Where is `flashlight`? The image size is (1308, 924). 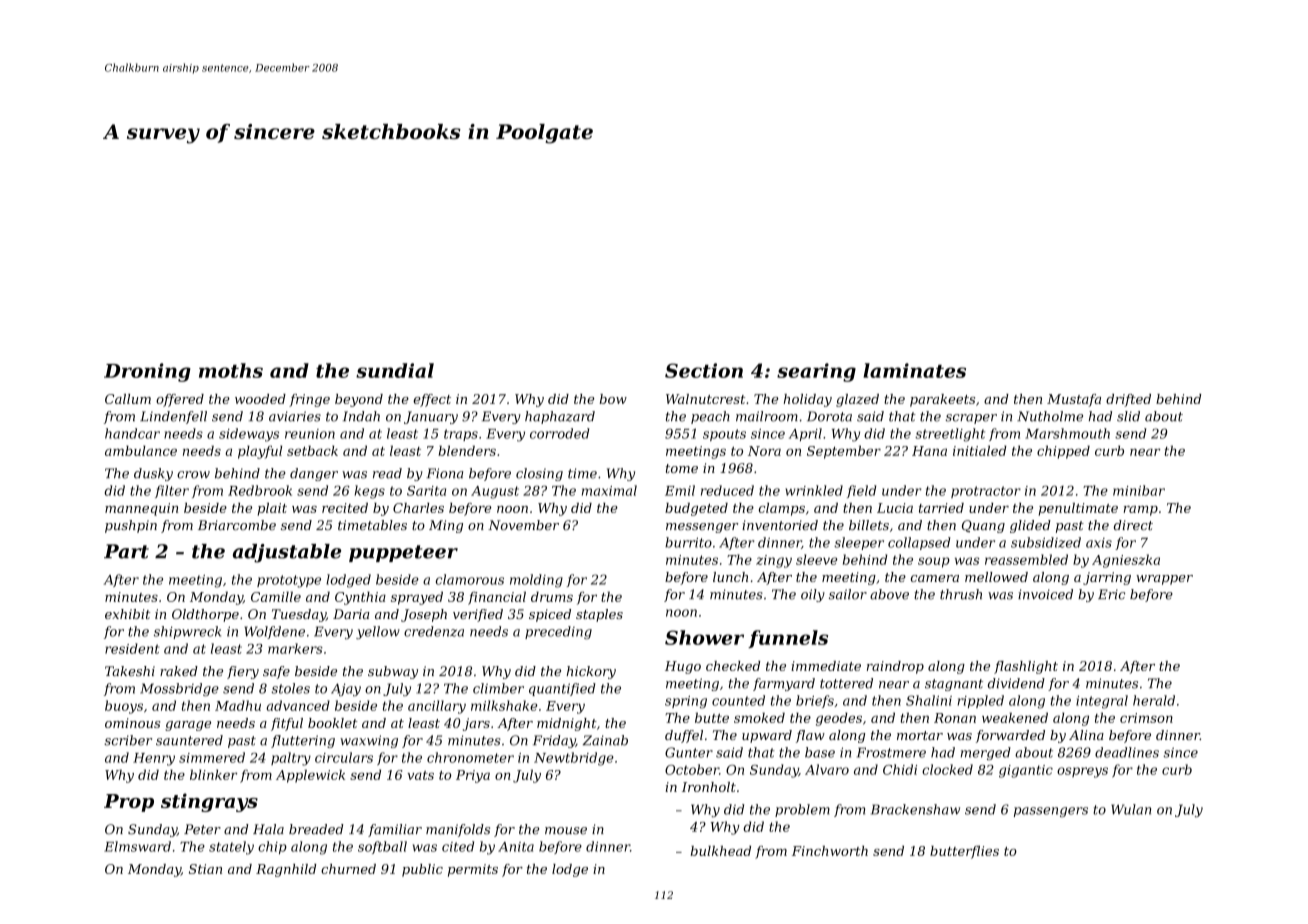 flashlight is located at coordinates (1026, 667).
